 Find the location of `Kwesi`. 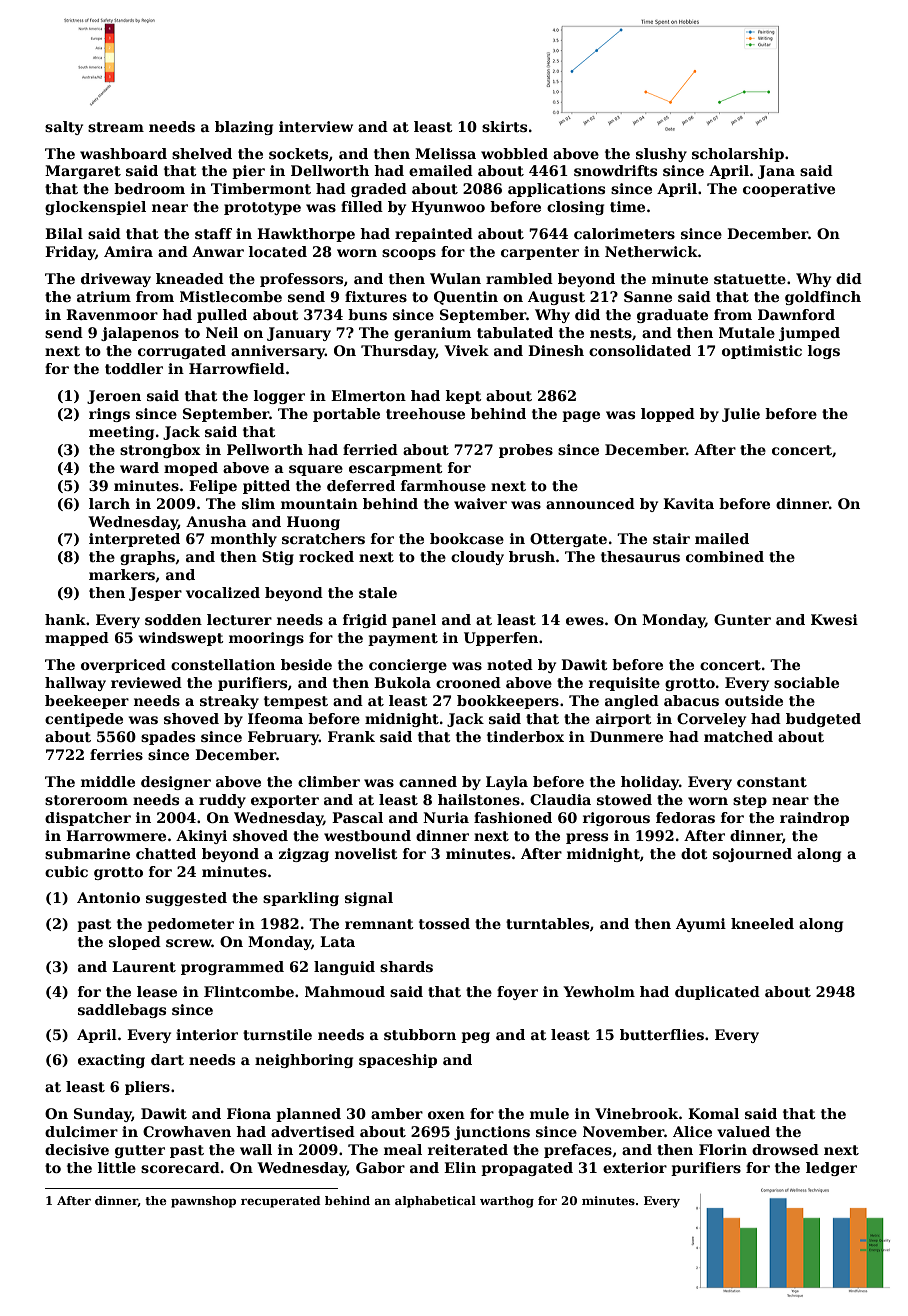

Kwesi is located at coordinates (834, 619).
